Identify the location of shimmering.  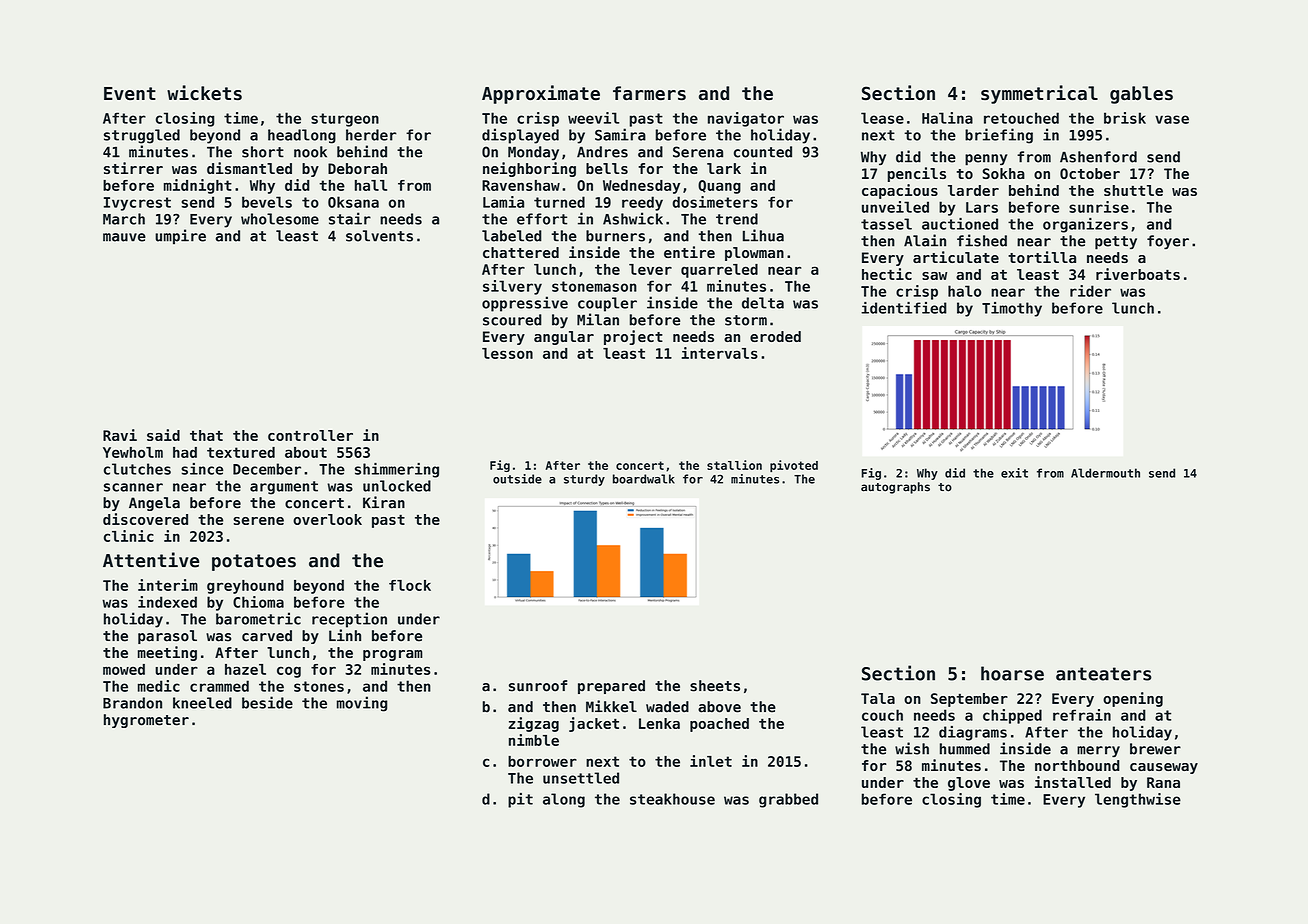
(397, 470).
